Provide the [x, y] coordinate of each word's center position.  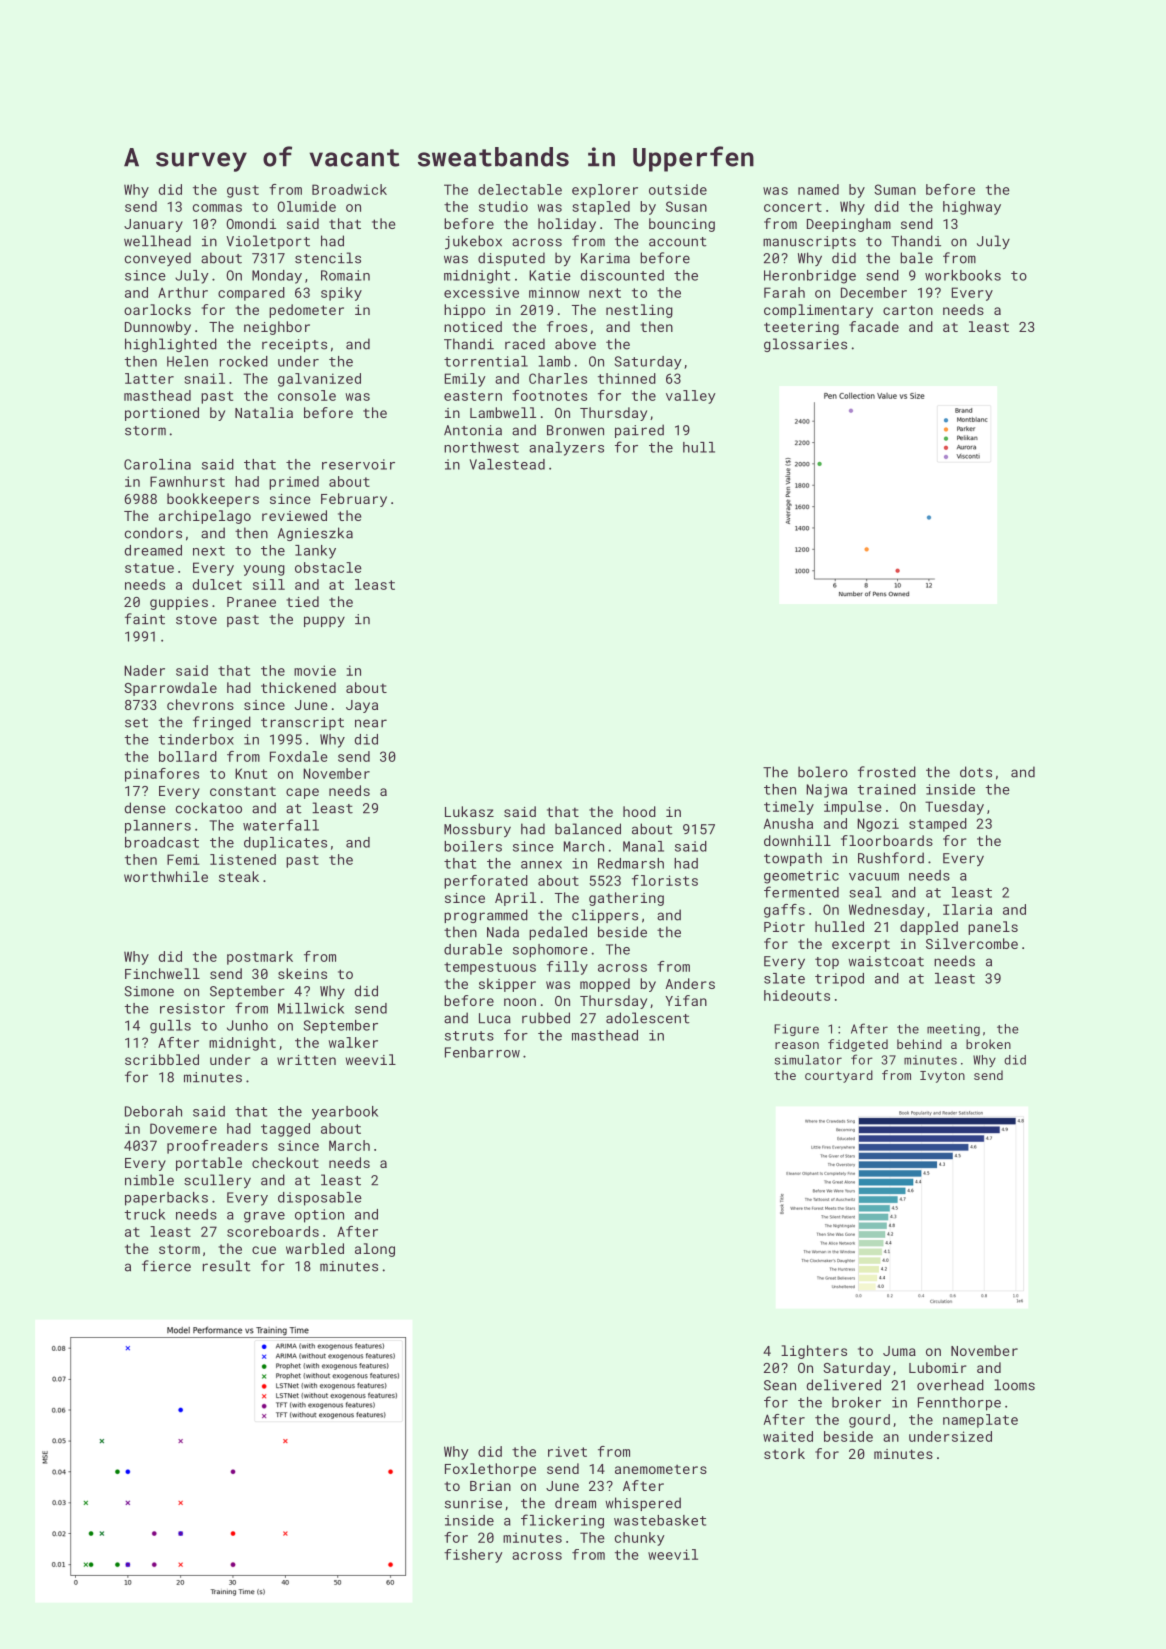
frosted [887, 772]
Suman [895, 189]
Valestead [507, 464]
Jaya [362, 706]
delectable [520, 189]
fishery [473, 1556]
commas [217, 208]
